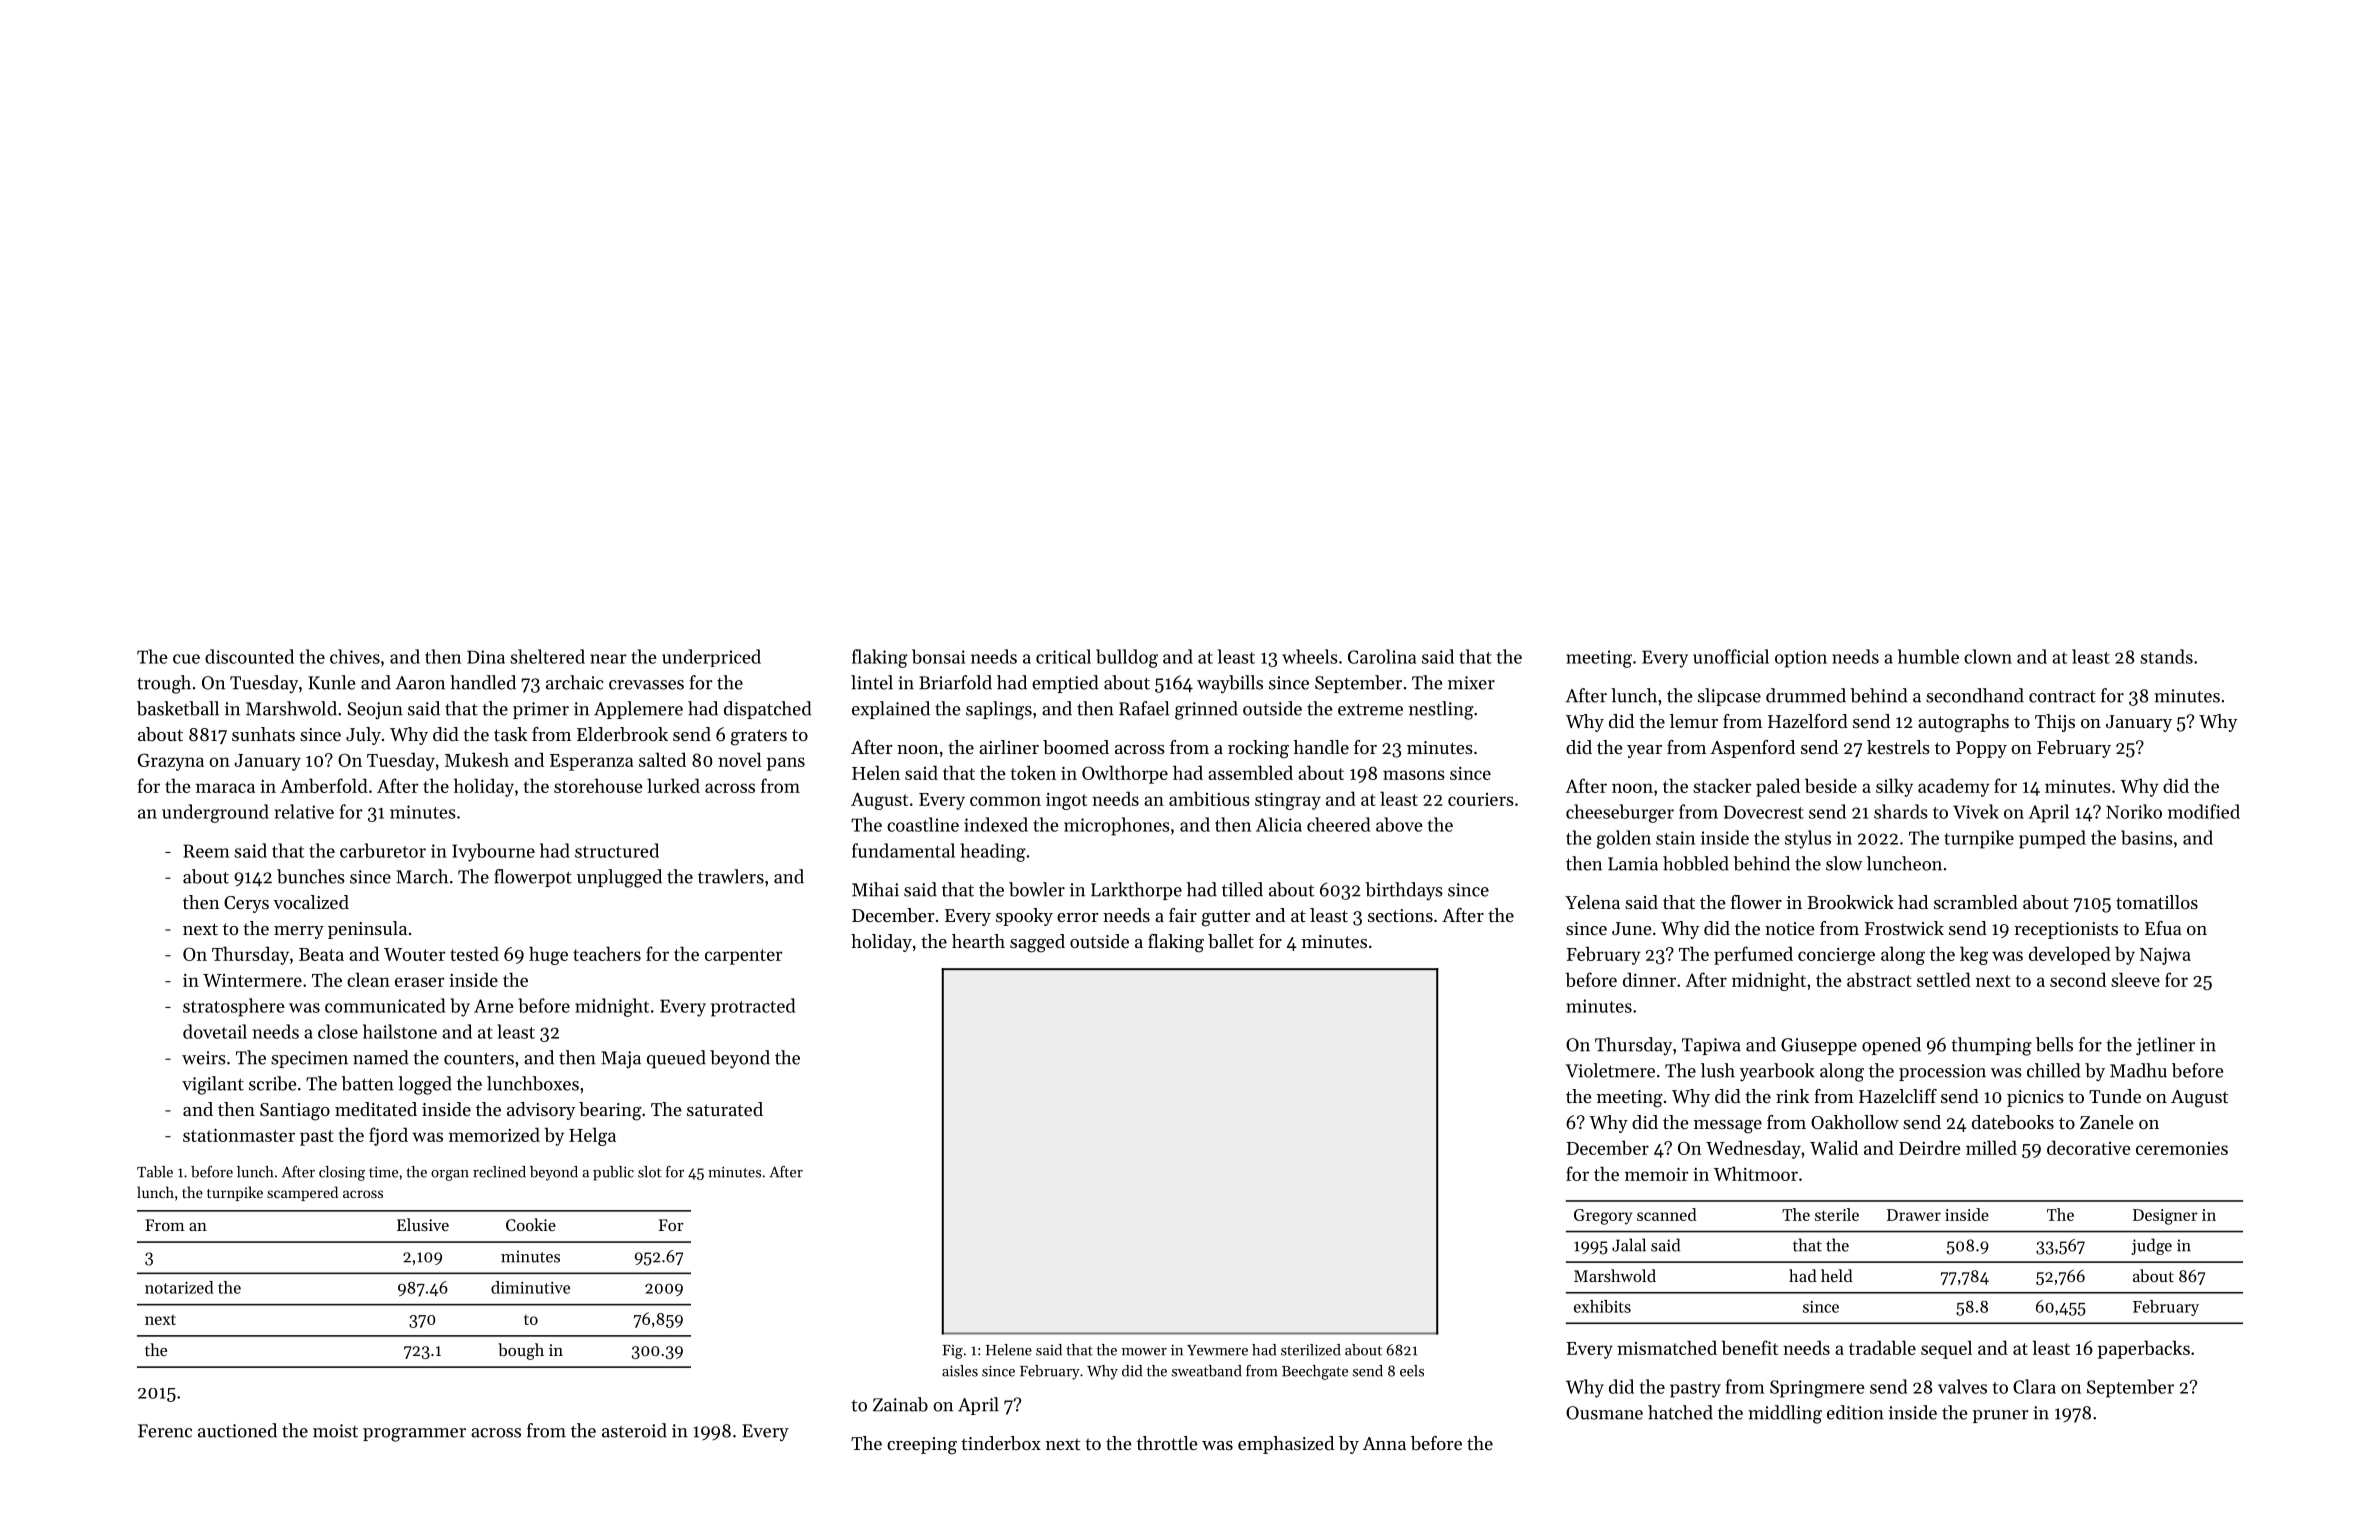 The height and width of the screenshot is (1540, 2380). What do you see at coordinates (1928, 656) in the screenshot?
I see `humble` at bounding box center [1928, 656].
